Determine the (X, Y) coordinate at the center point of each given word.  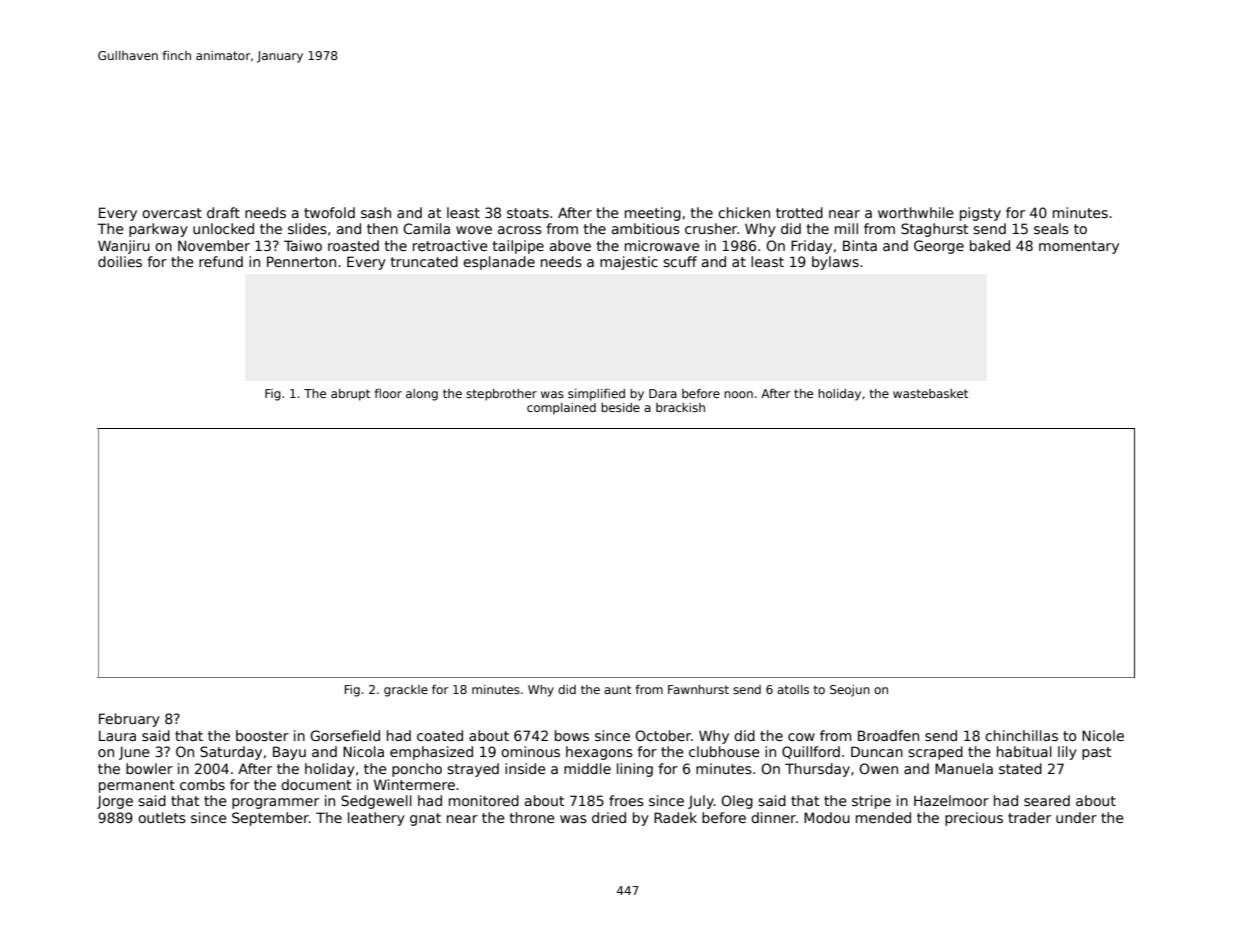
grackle (406, 691)
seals (1051, 228)
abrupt (350, 395)
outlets (162, 817)
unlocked (223, 228)
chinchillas (1021, 735)
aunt (617, 689)
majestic (629, 263)
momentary (1079, 247)
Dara (663, 393)
